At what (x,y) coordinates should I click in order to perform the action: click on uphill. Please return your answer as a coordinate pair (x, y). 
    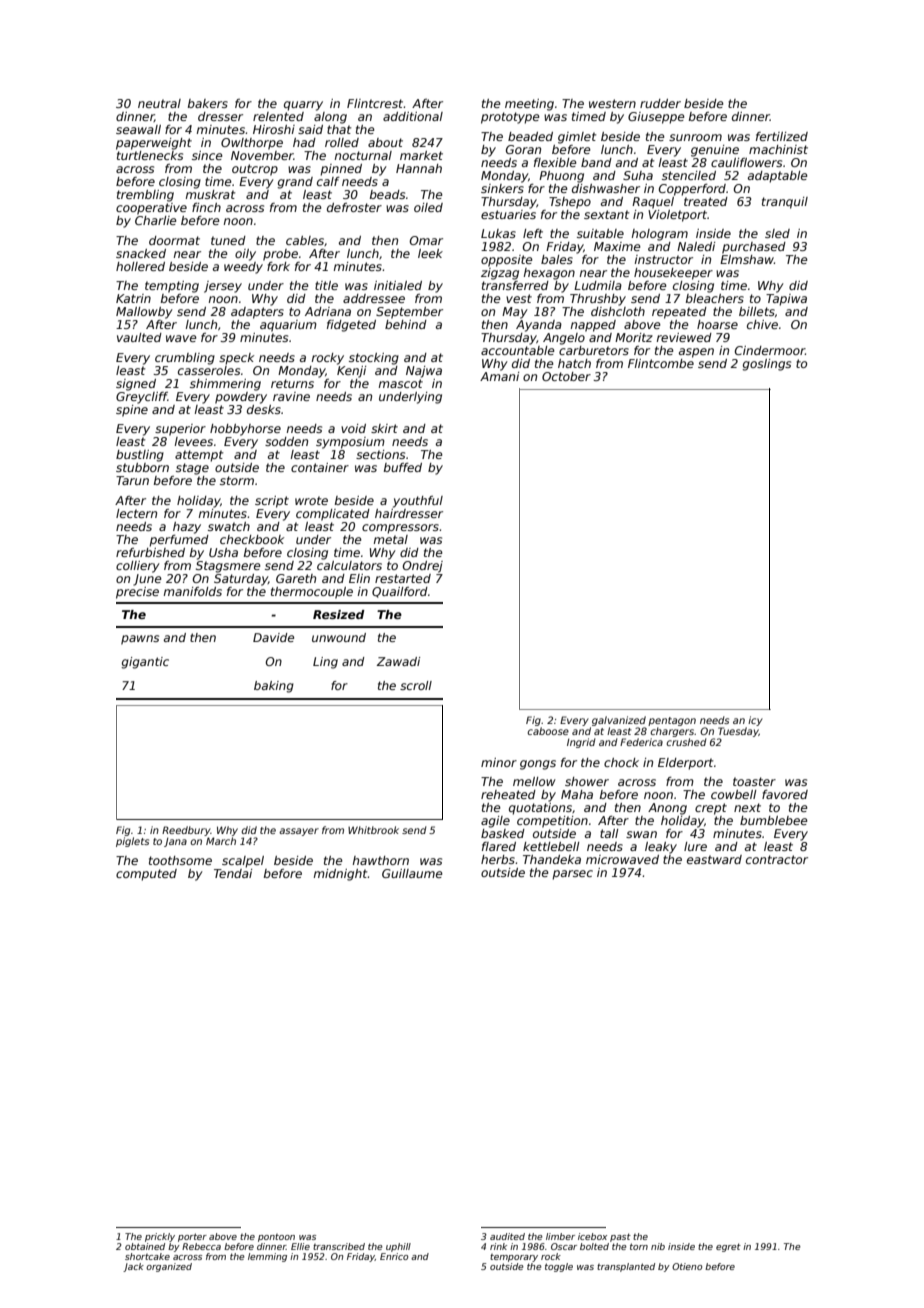
    Looking at the image, I should click on (398, 1247).
